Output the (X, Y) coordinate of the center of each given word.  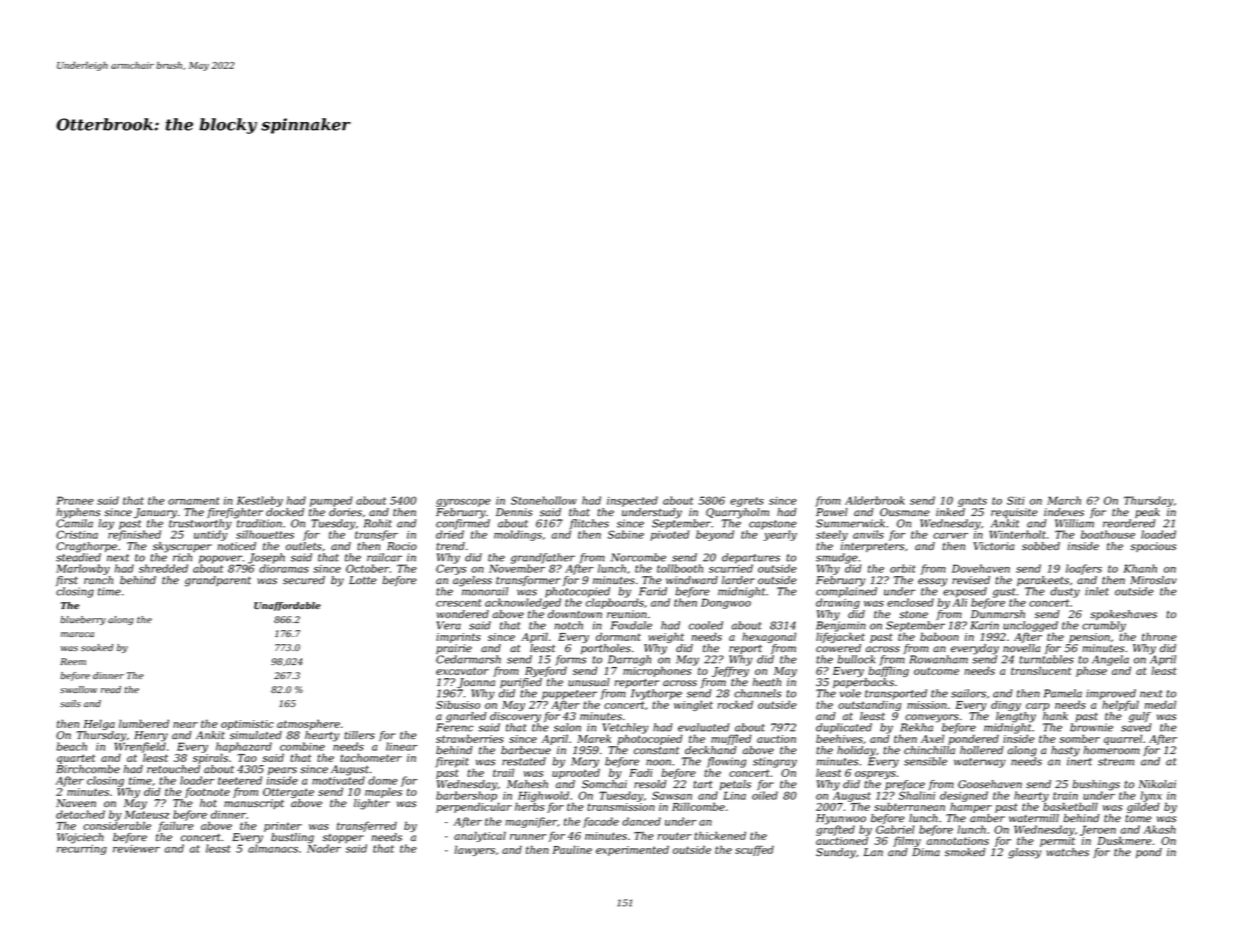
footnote (207, 792)
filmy (907, 841)
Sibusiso (458, 704)
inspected (632, 501)
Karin (984, 625)
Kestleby (260, 501)
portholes (606, 649)
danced (641, 821)
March (1064, 500)
